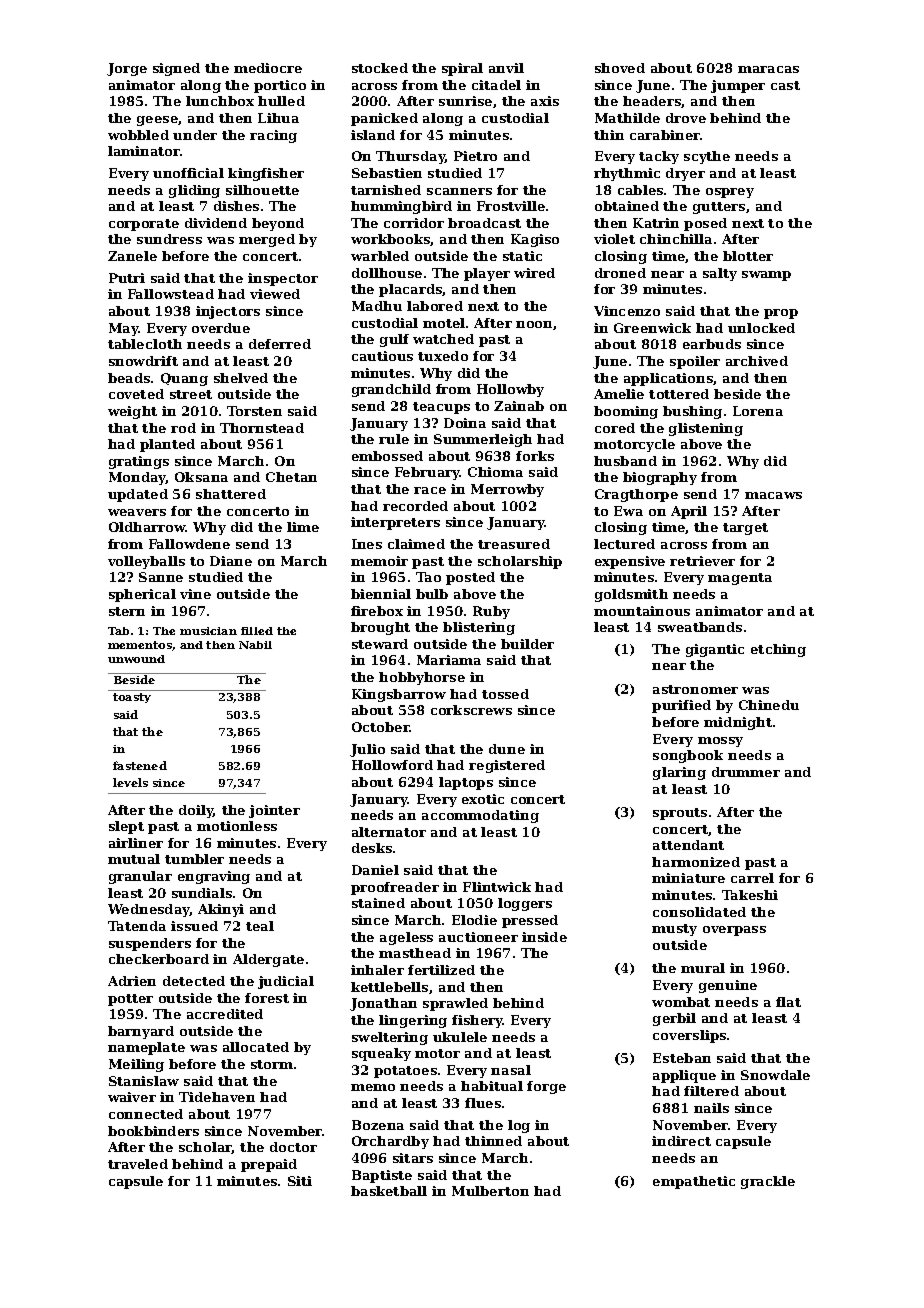 The width and height of the screenshot is (924, 1308). Describe the element at coordinates (490, 1191) in the screenshot. I see `Mulberton` at that location.
